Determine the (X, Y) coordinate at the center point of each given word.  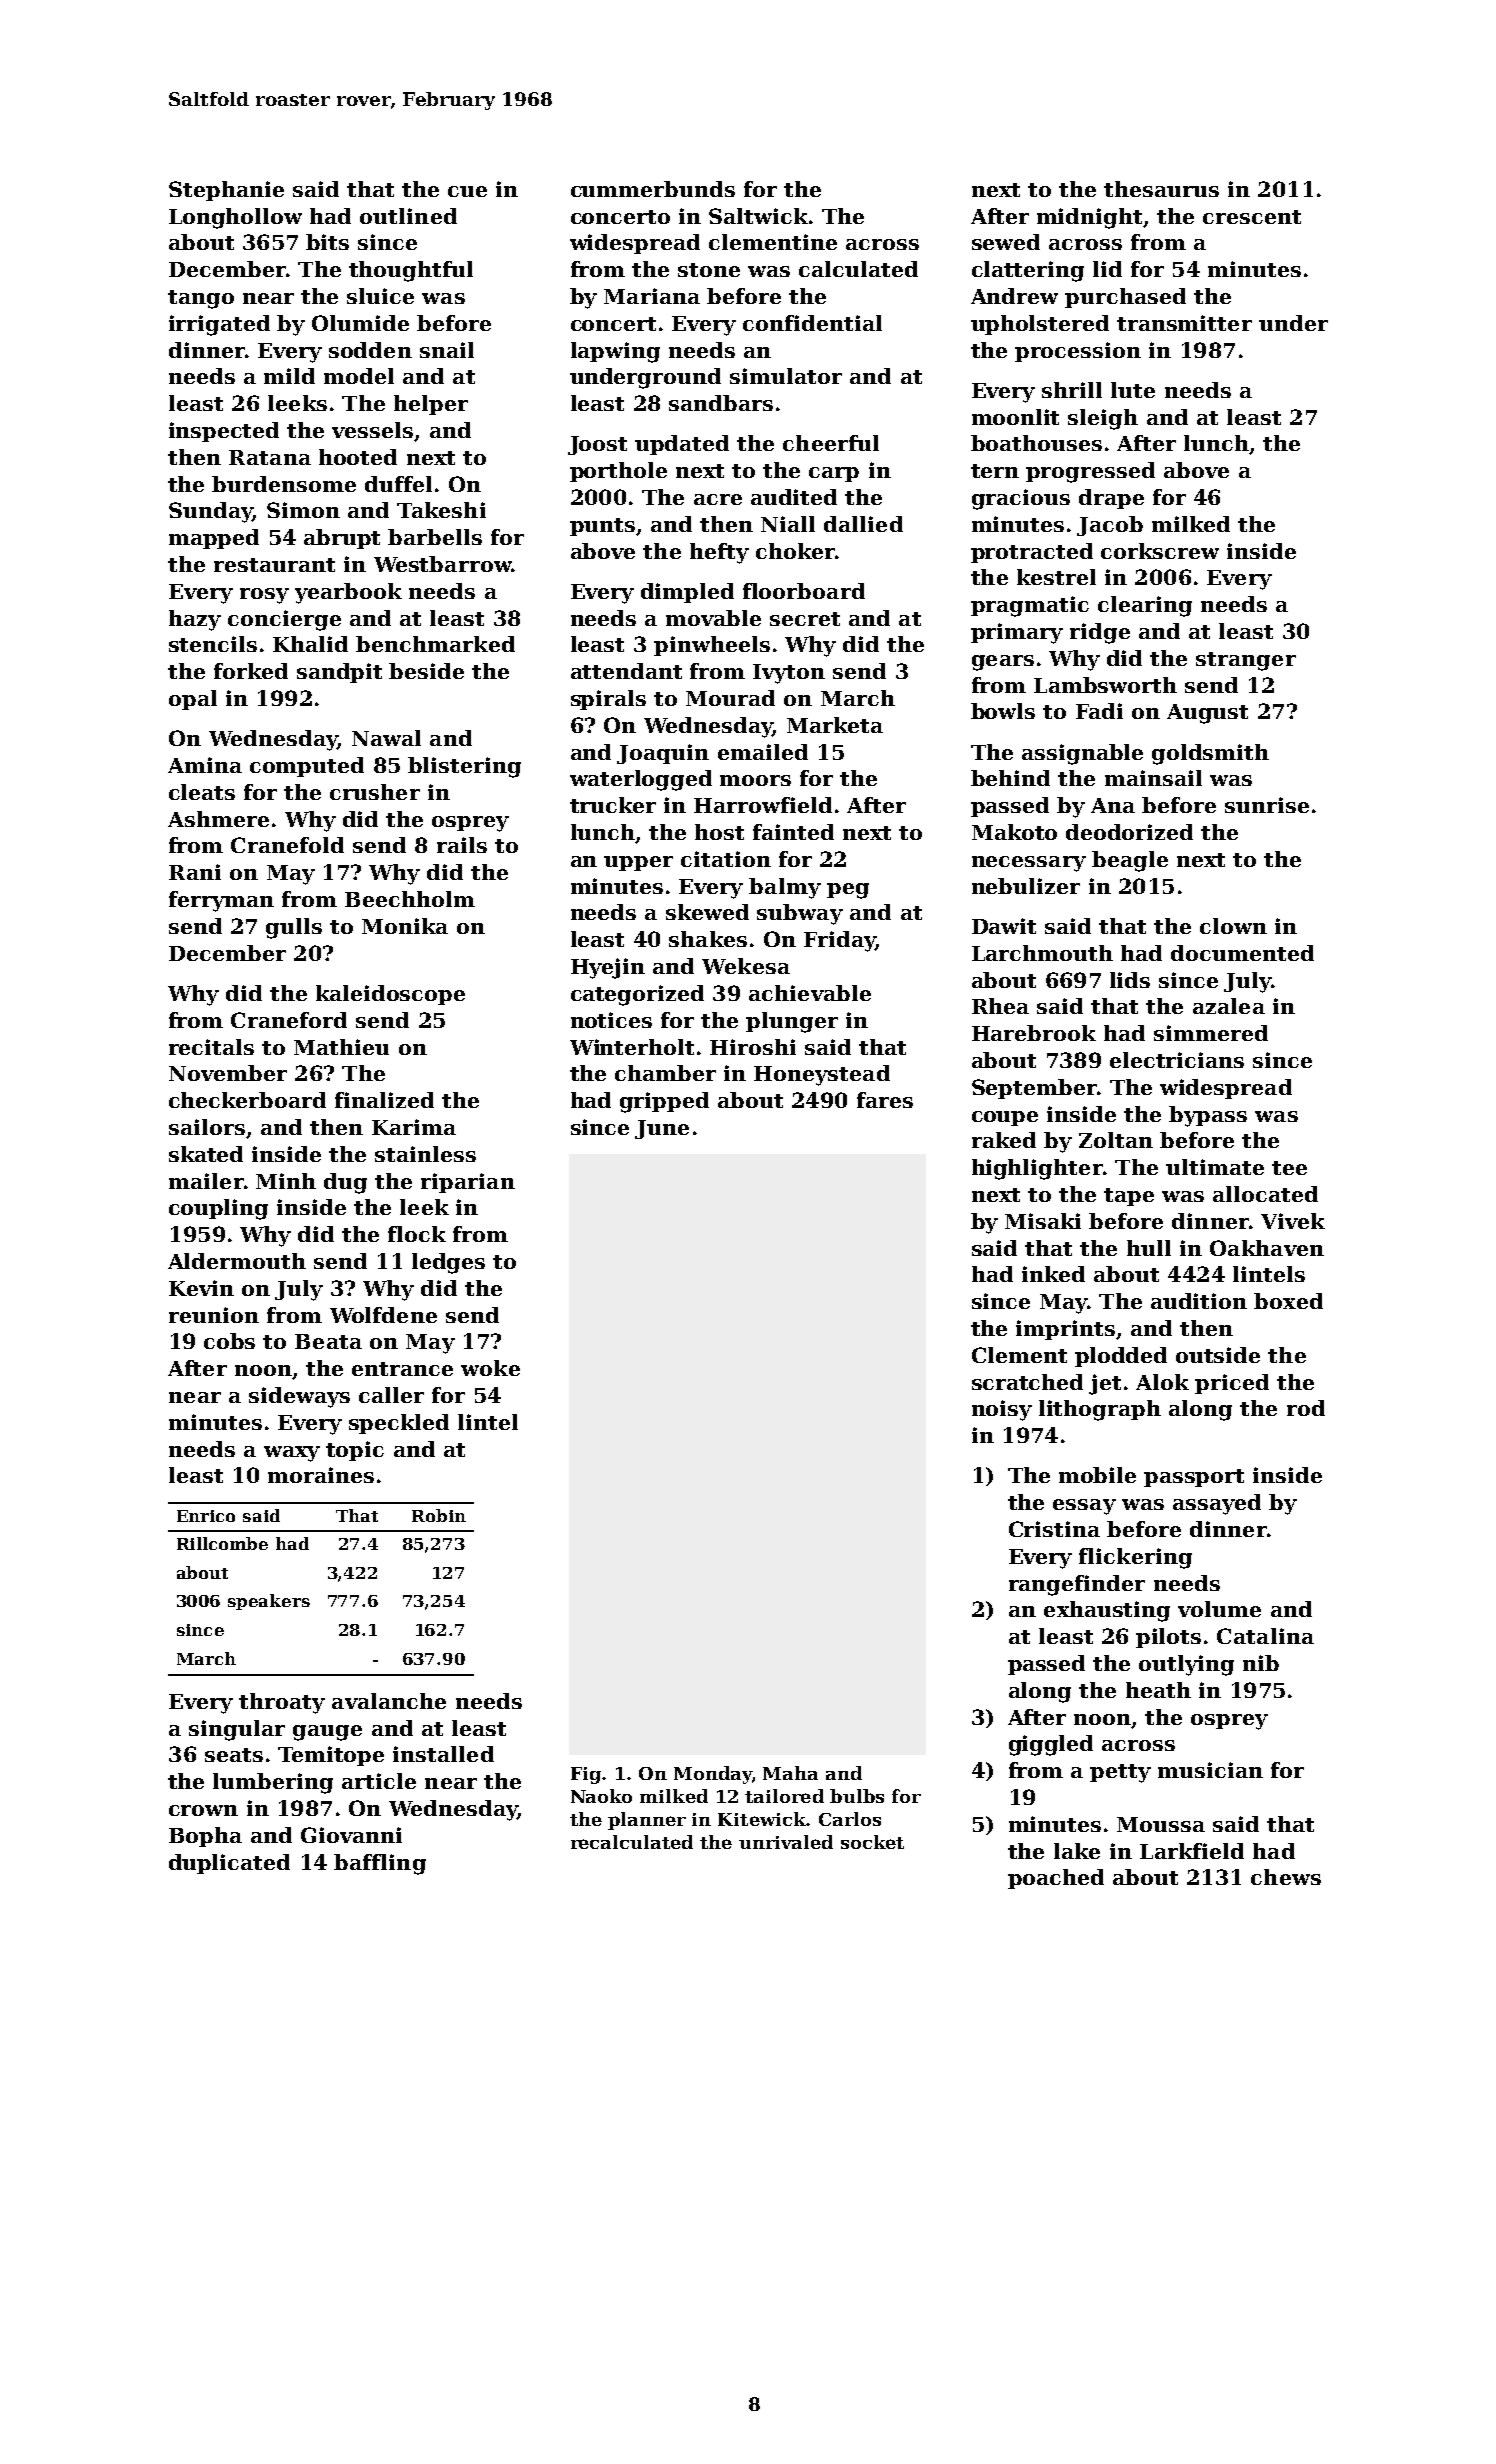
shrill (1072, 390)
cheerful (831, 443)
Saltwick (758, 216)
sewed (1006, 242)
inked (1053, 1274)
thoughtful (411, 271)
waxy (292, 1454)
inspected (224, 432)
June (662, 1129)
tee (1289, 1168)
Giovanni (351, 1835)
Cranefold (287, 845)
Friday (840, 941)
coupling (218, 1209)
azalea (1229, 1006)
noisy (1002, 1410)
